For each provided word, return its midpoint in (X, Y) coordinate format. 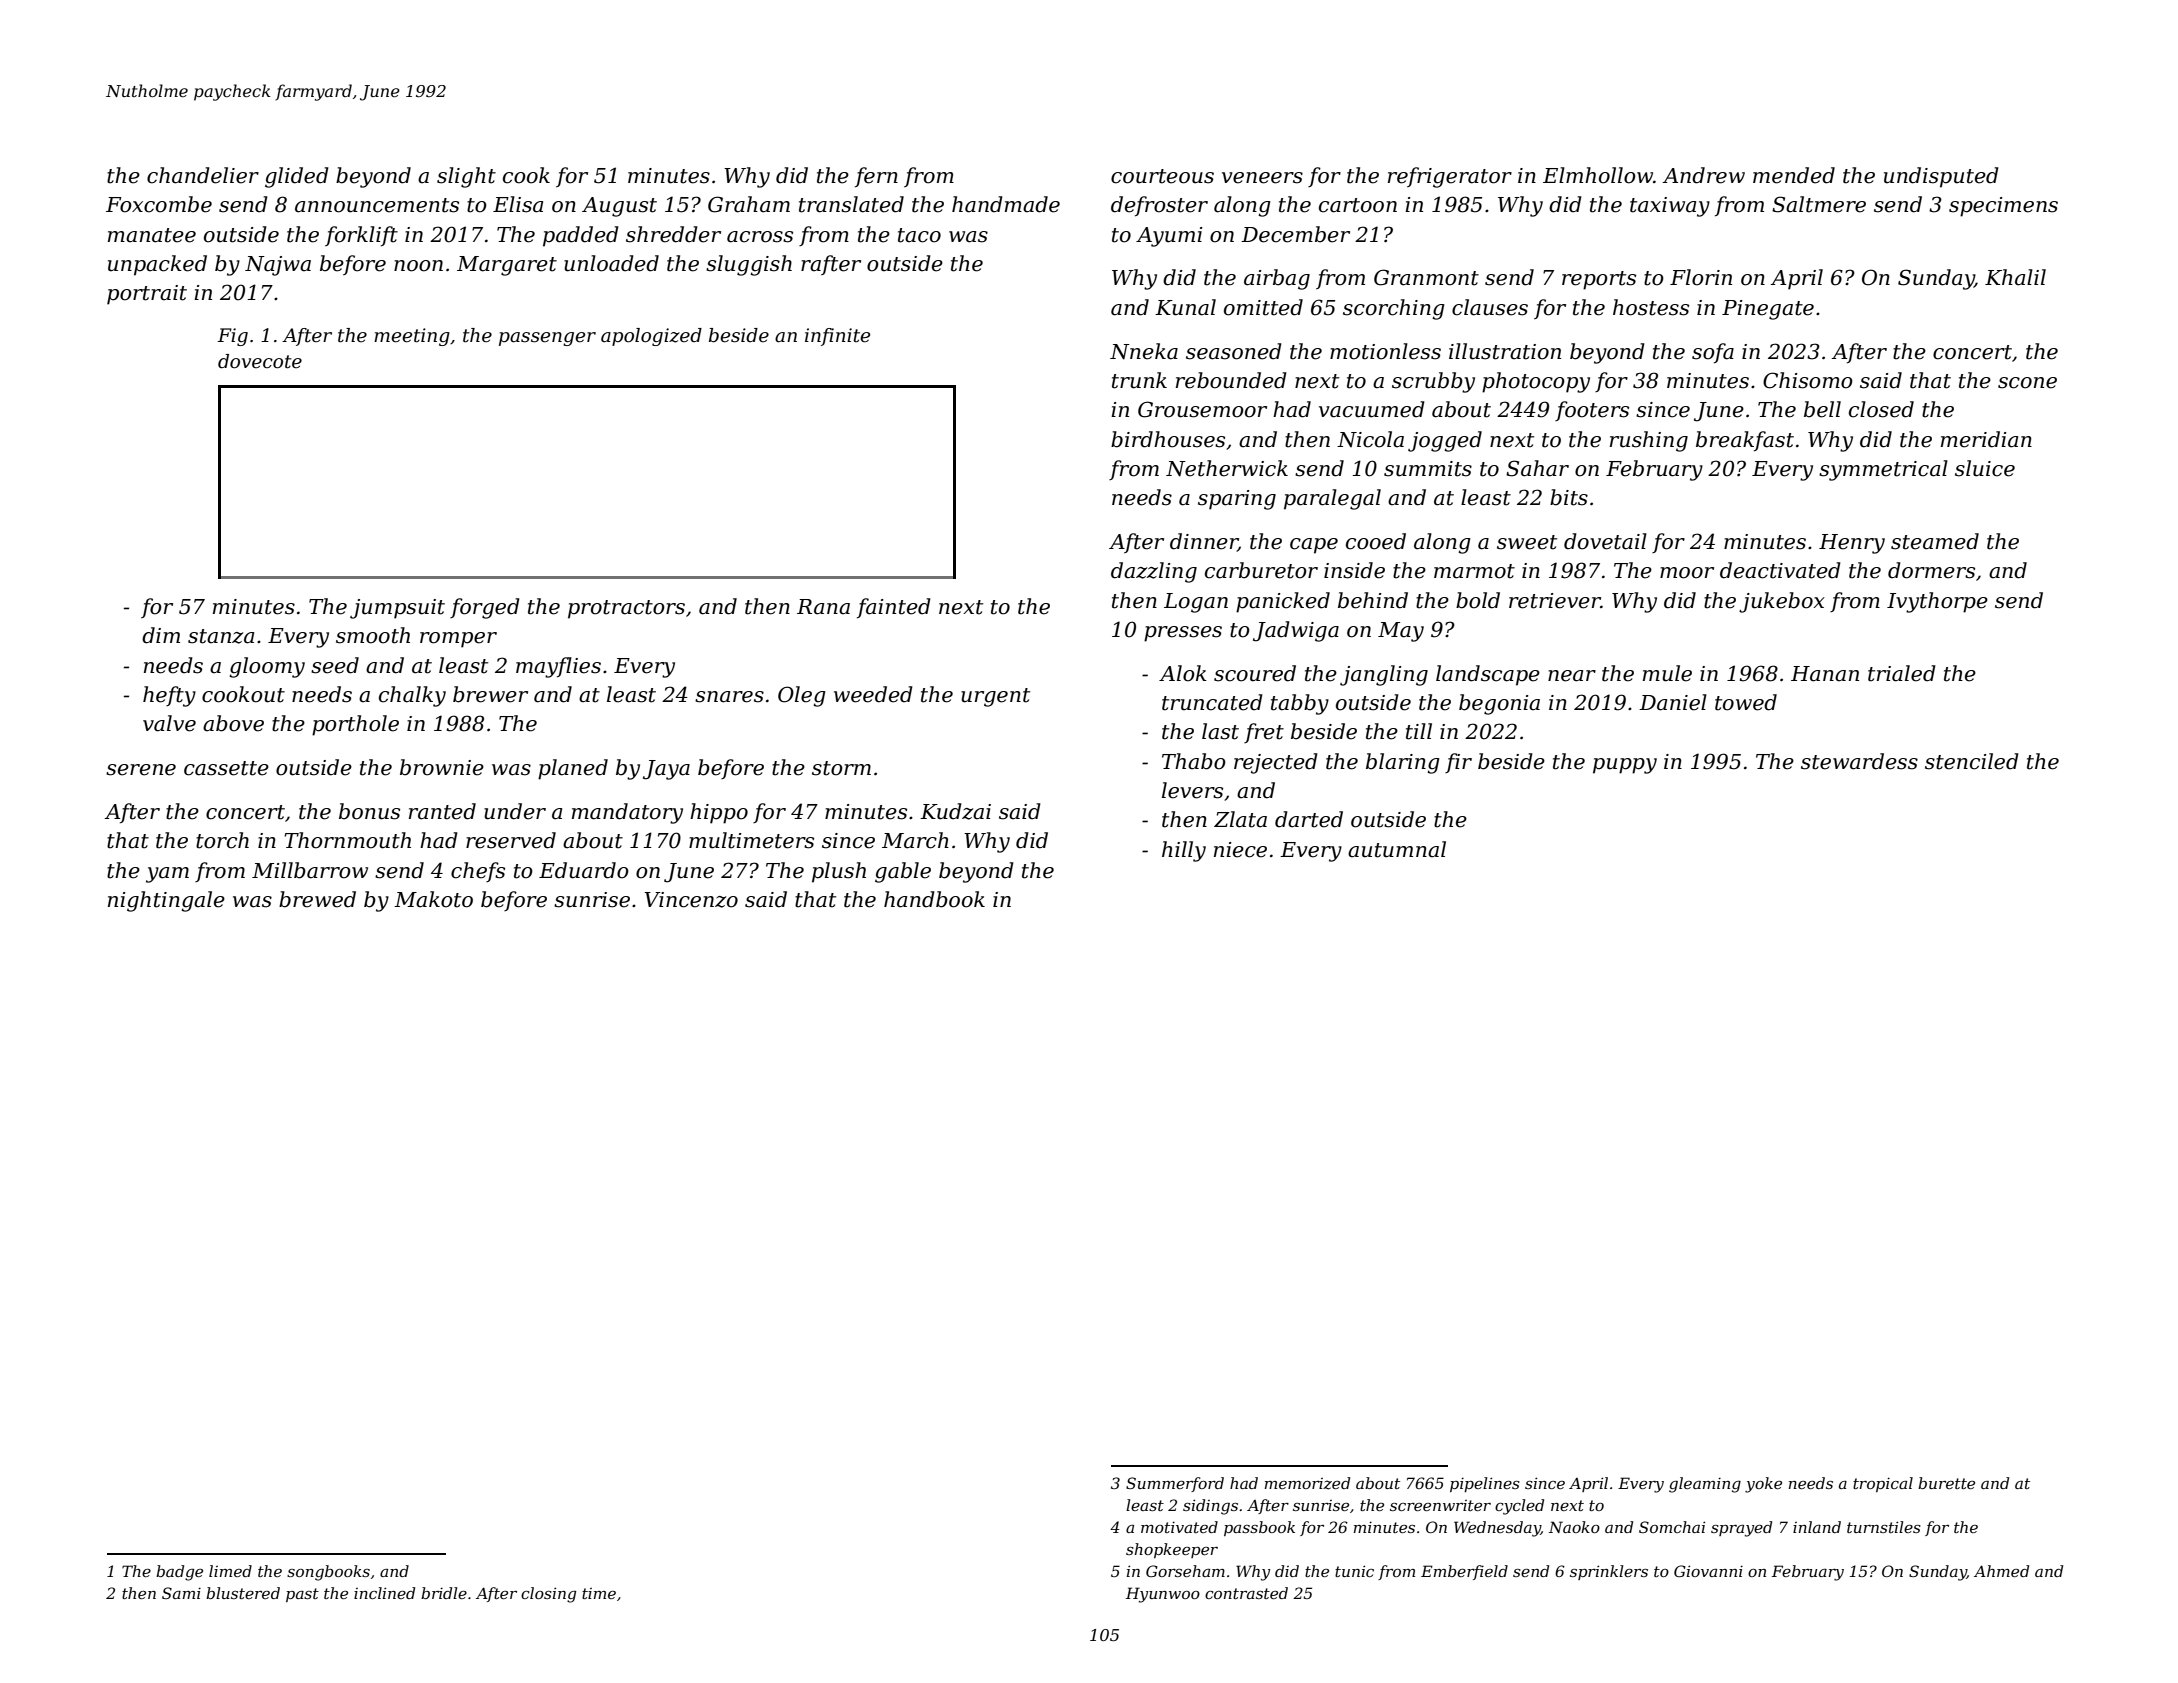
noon (418, 266)
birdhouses (1168, 439)
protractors (626, 609)
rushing (1649, 441)
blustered (243, 1593)
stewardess (1859, 761)
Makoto (433, 899)
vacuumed (1372, 409)
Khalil (2015, 277)
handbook (934, 899)
